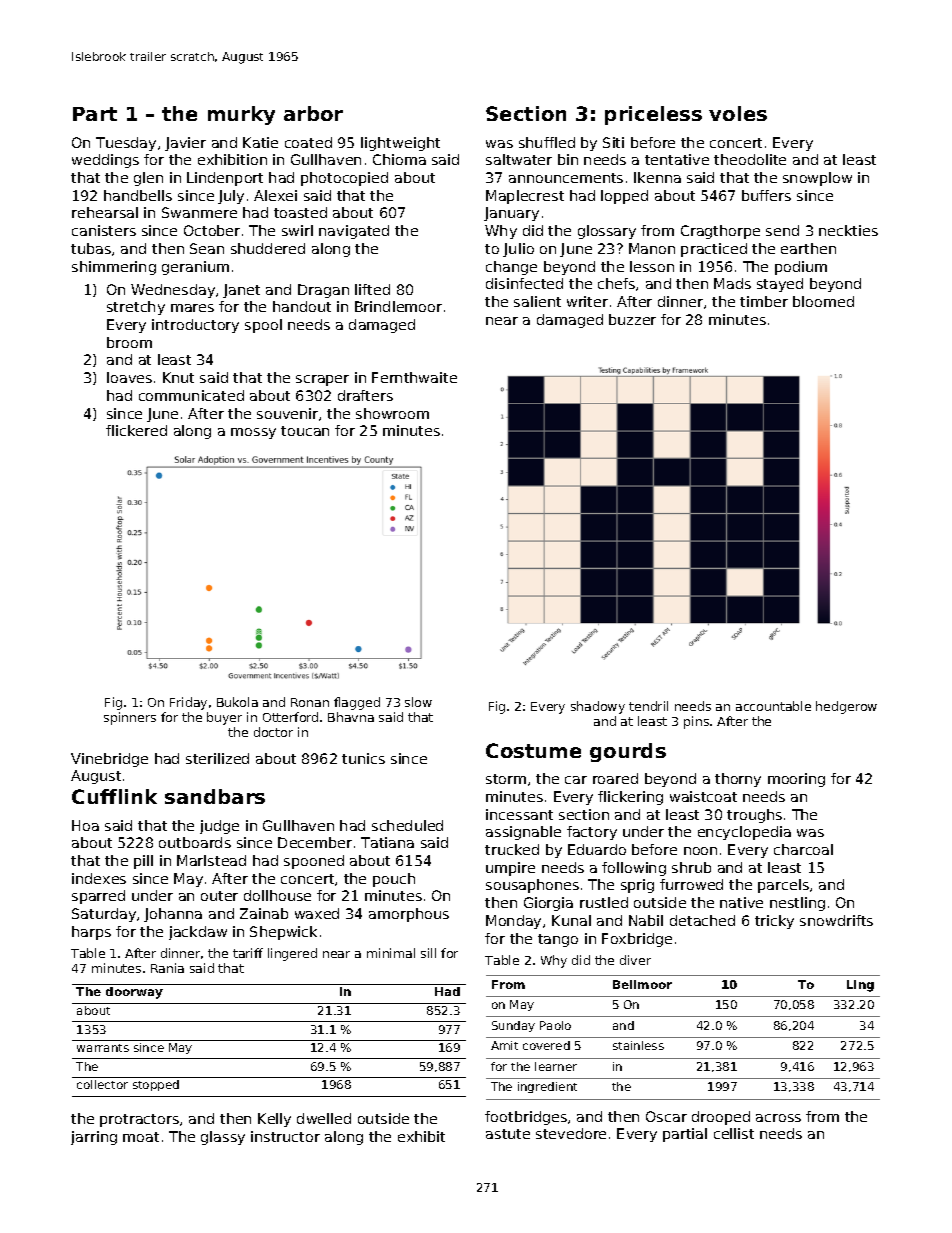 This screenshot has height=1233, width=952. What do you see at coordinates (547, 142) in the screenshot?
I see `shuffled` at bounding box center [547, 142].
